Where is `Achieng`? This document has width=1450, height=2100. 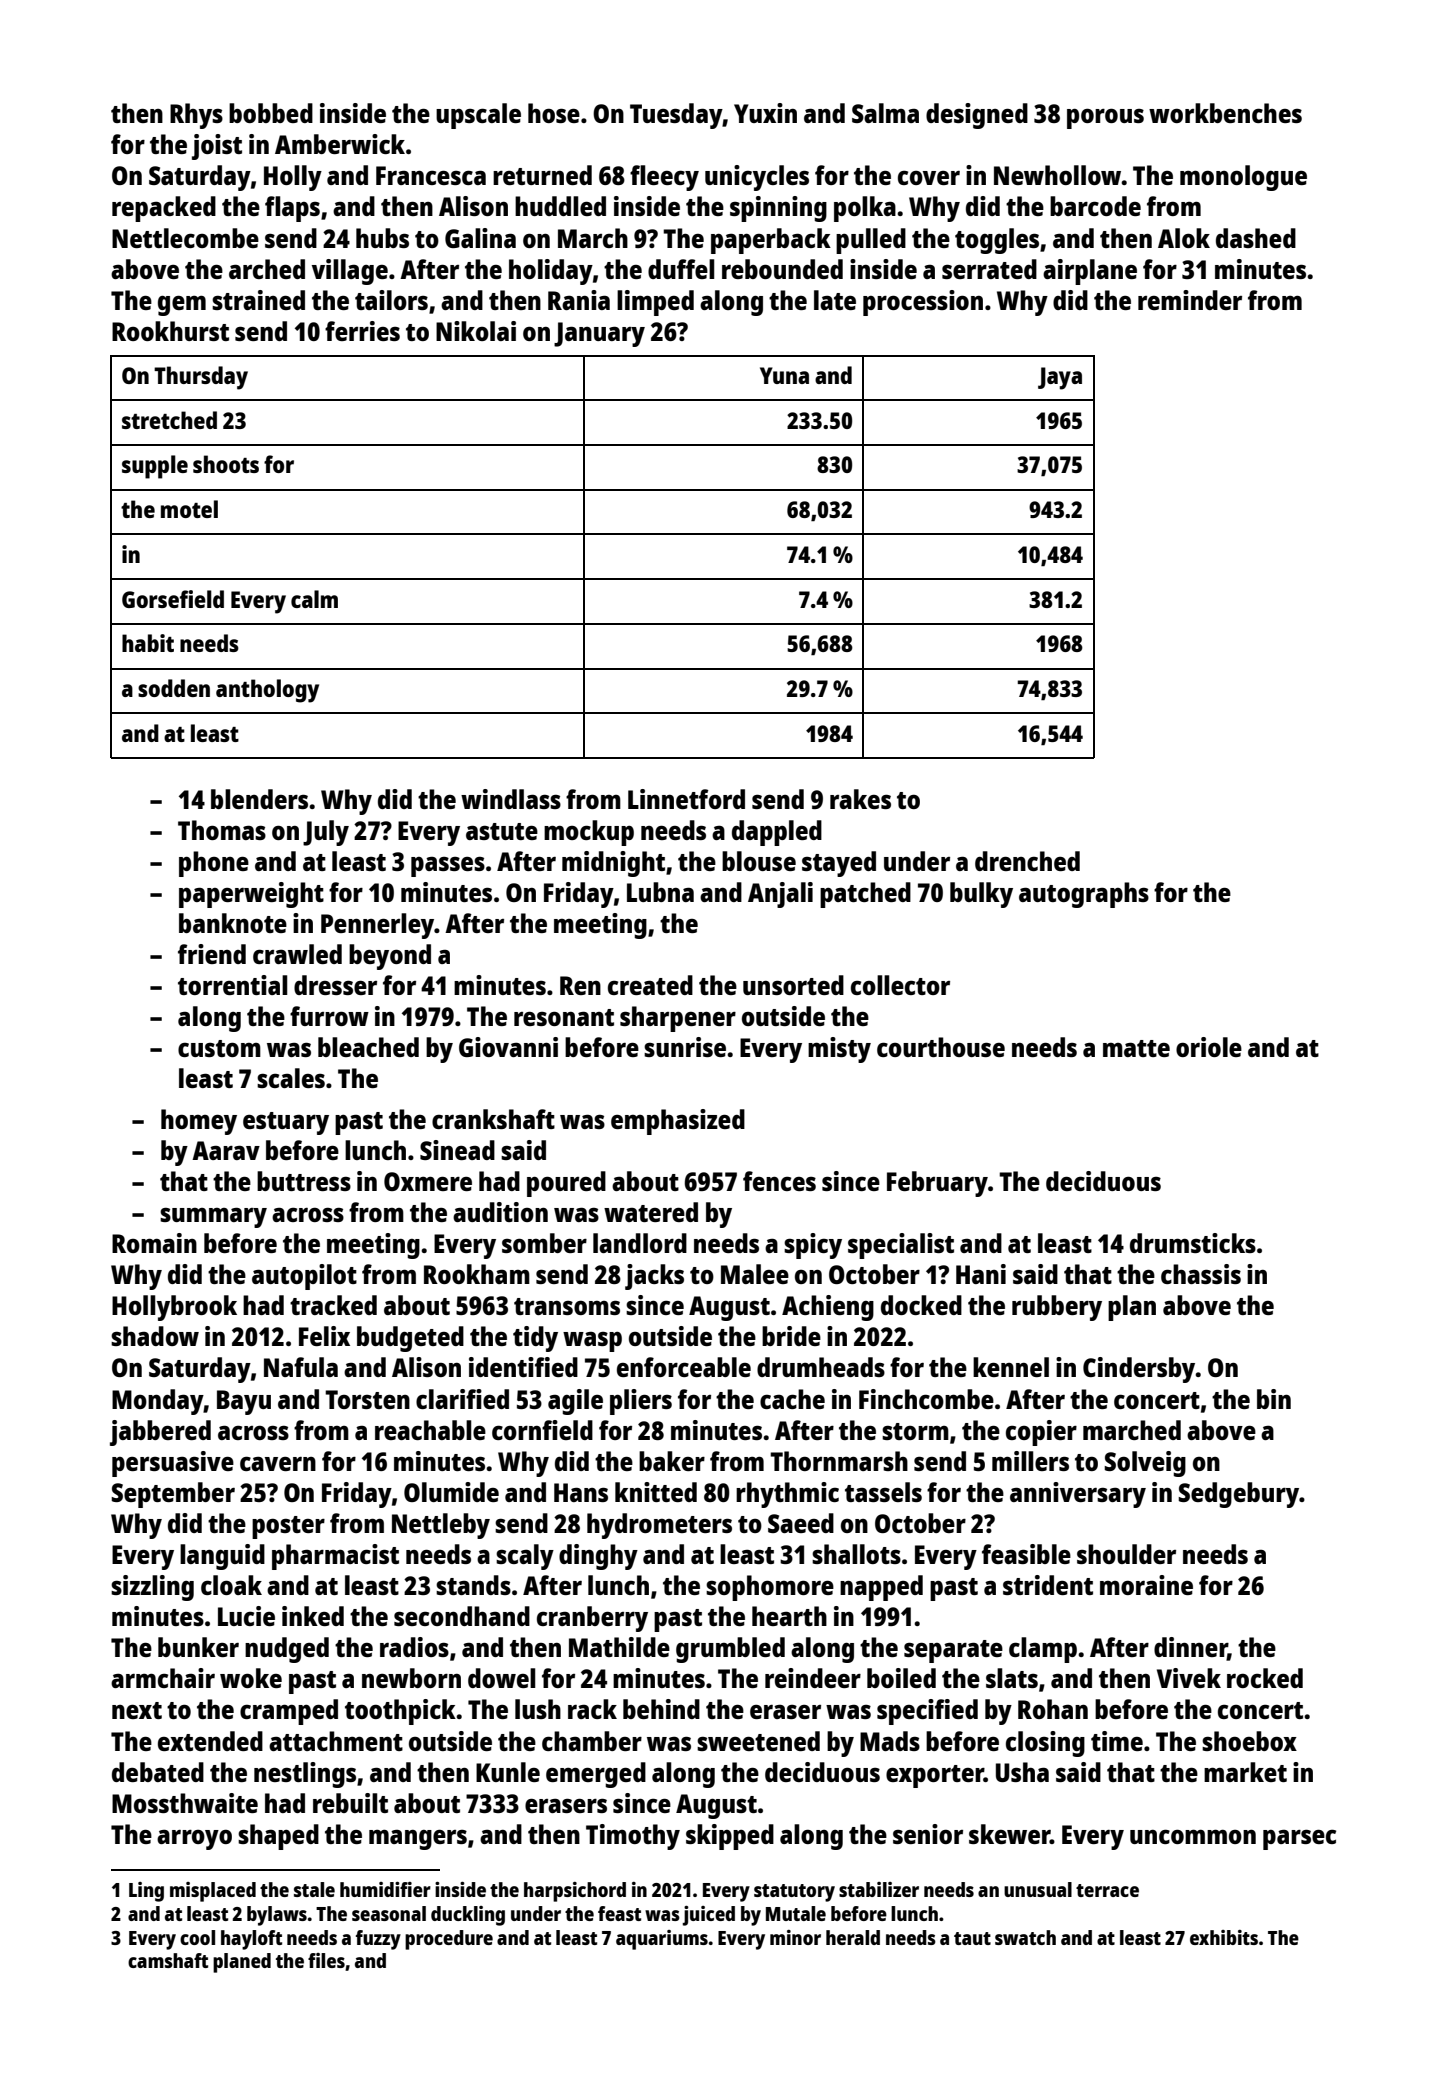 Achieng is located at coordinates (828, 1308).
